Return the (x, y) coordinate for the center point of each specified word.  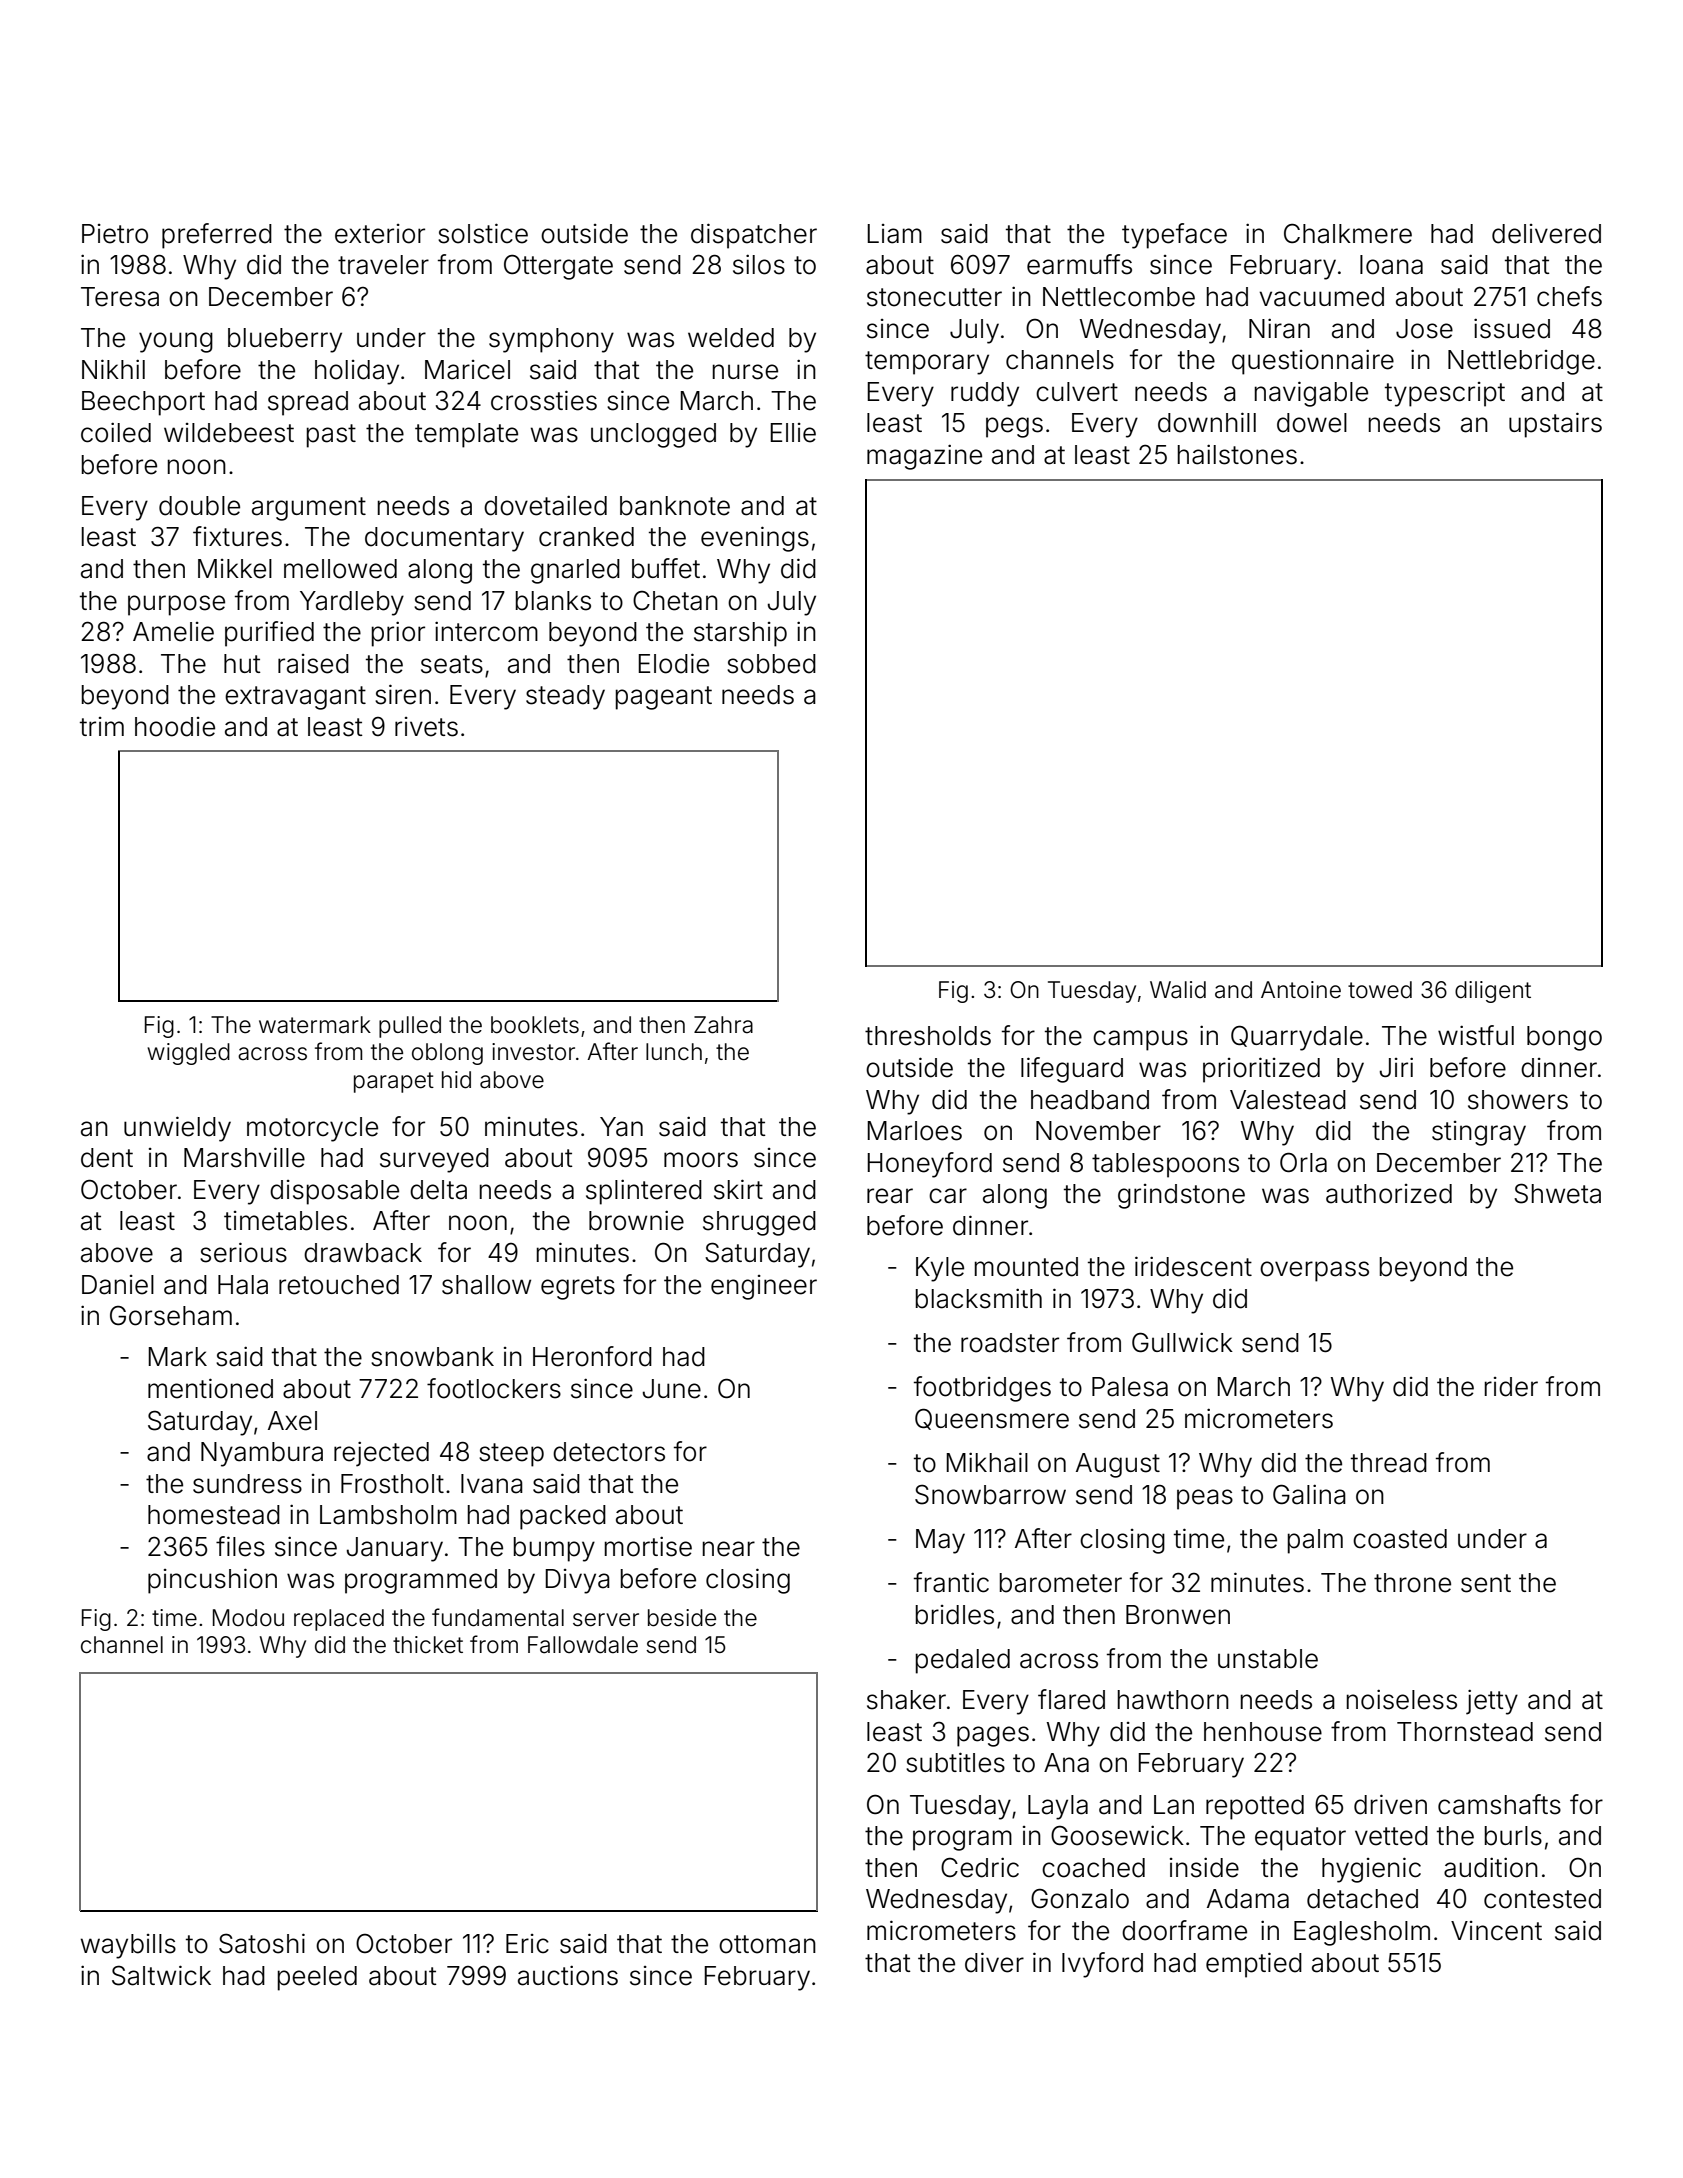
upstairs (1555, 425)
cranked (586, 537)
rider (1511, 1387)
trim (102, 726)
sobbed (771, 664)
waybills (128, 1946)
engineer (764, 1287)
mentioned (210, 1388)
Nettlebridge (1521, 362)
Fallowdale (583, 1645)
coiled (116, 432)
